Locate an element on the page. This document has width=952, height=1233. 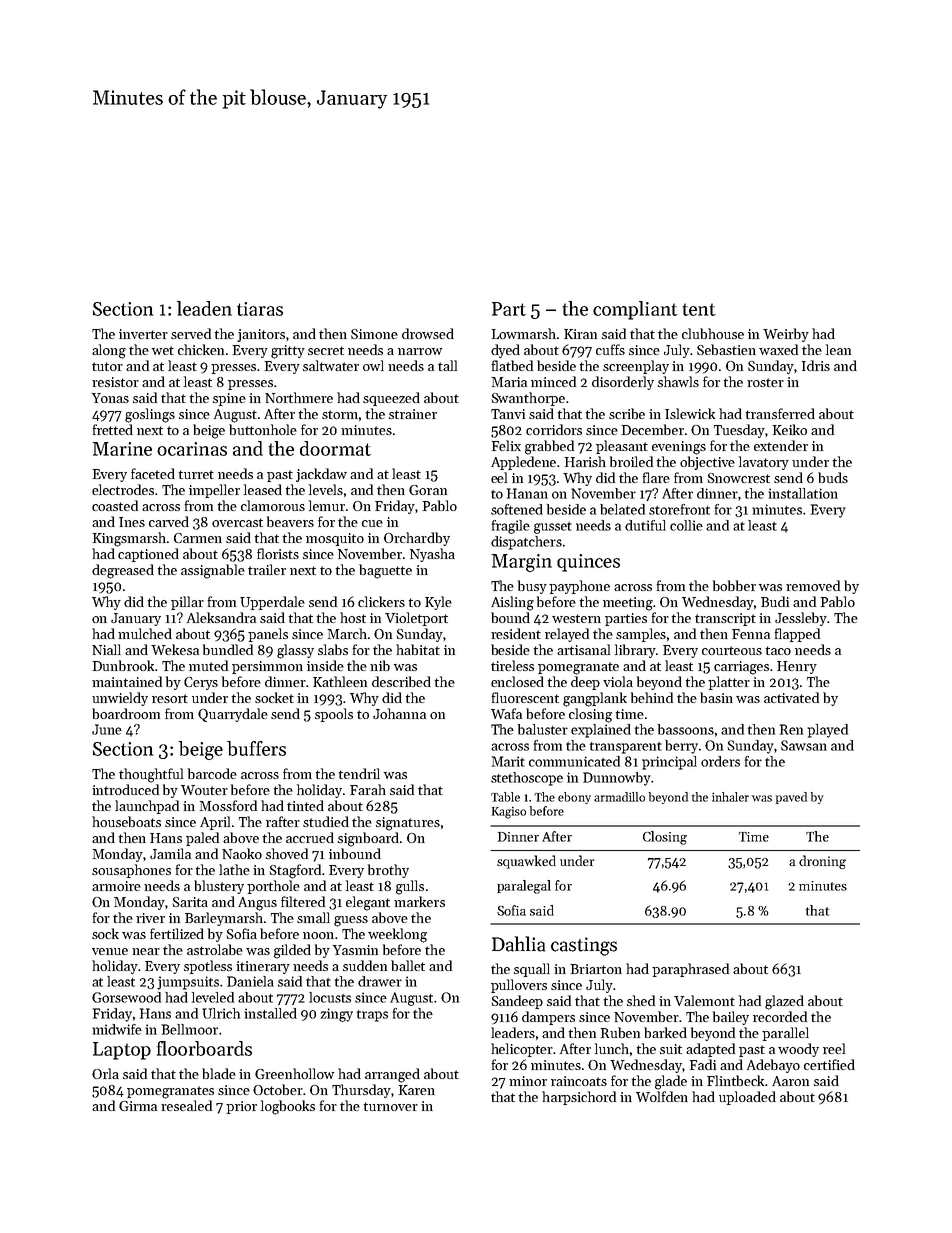
Table is located at coordinates (505, 797).
